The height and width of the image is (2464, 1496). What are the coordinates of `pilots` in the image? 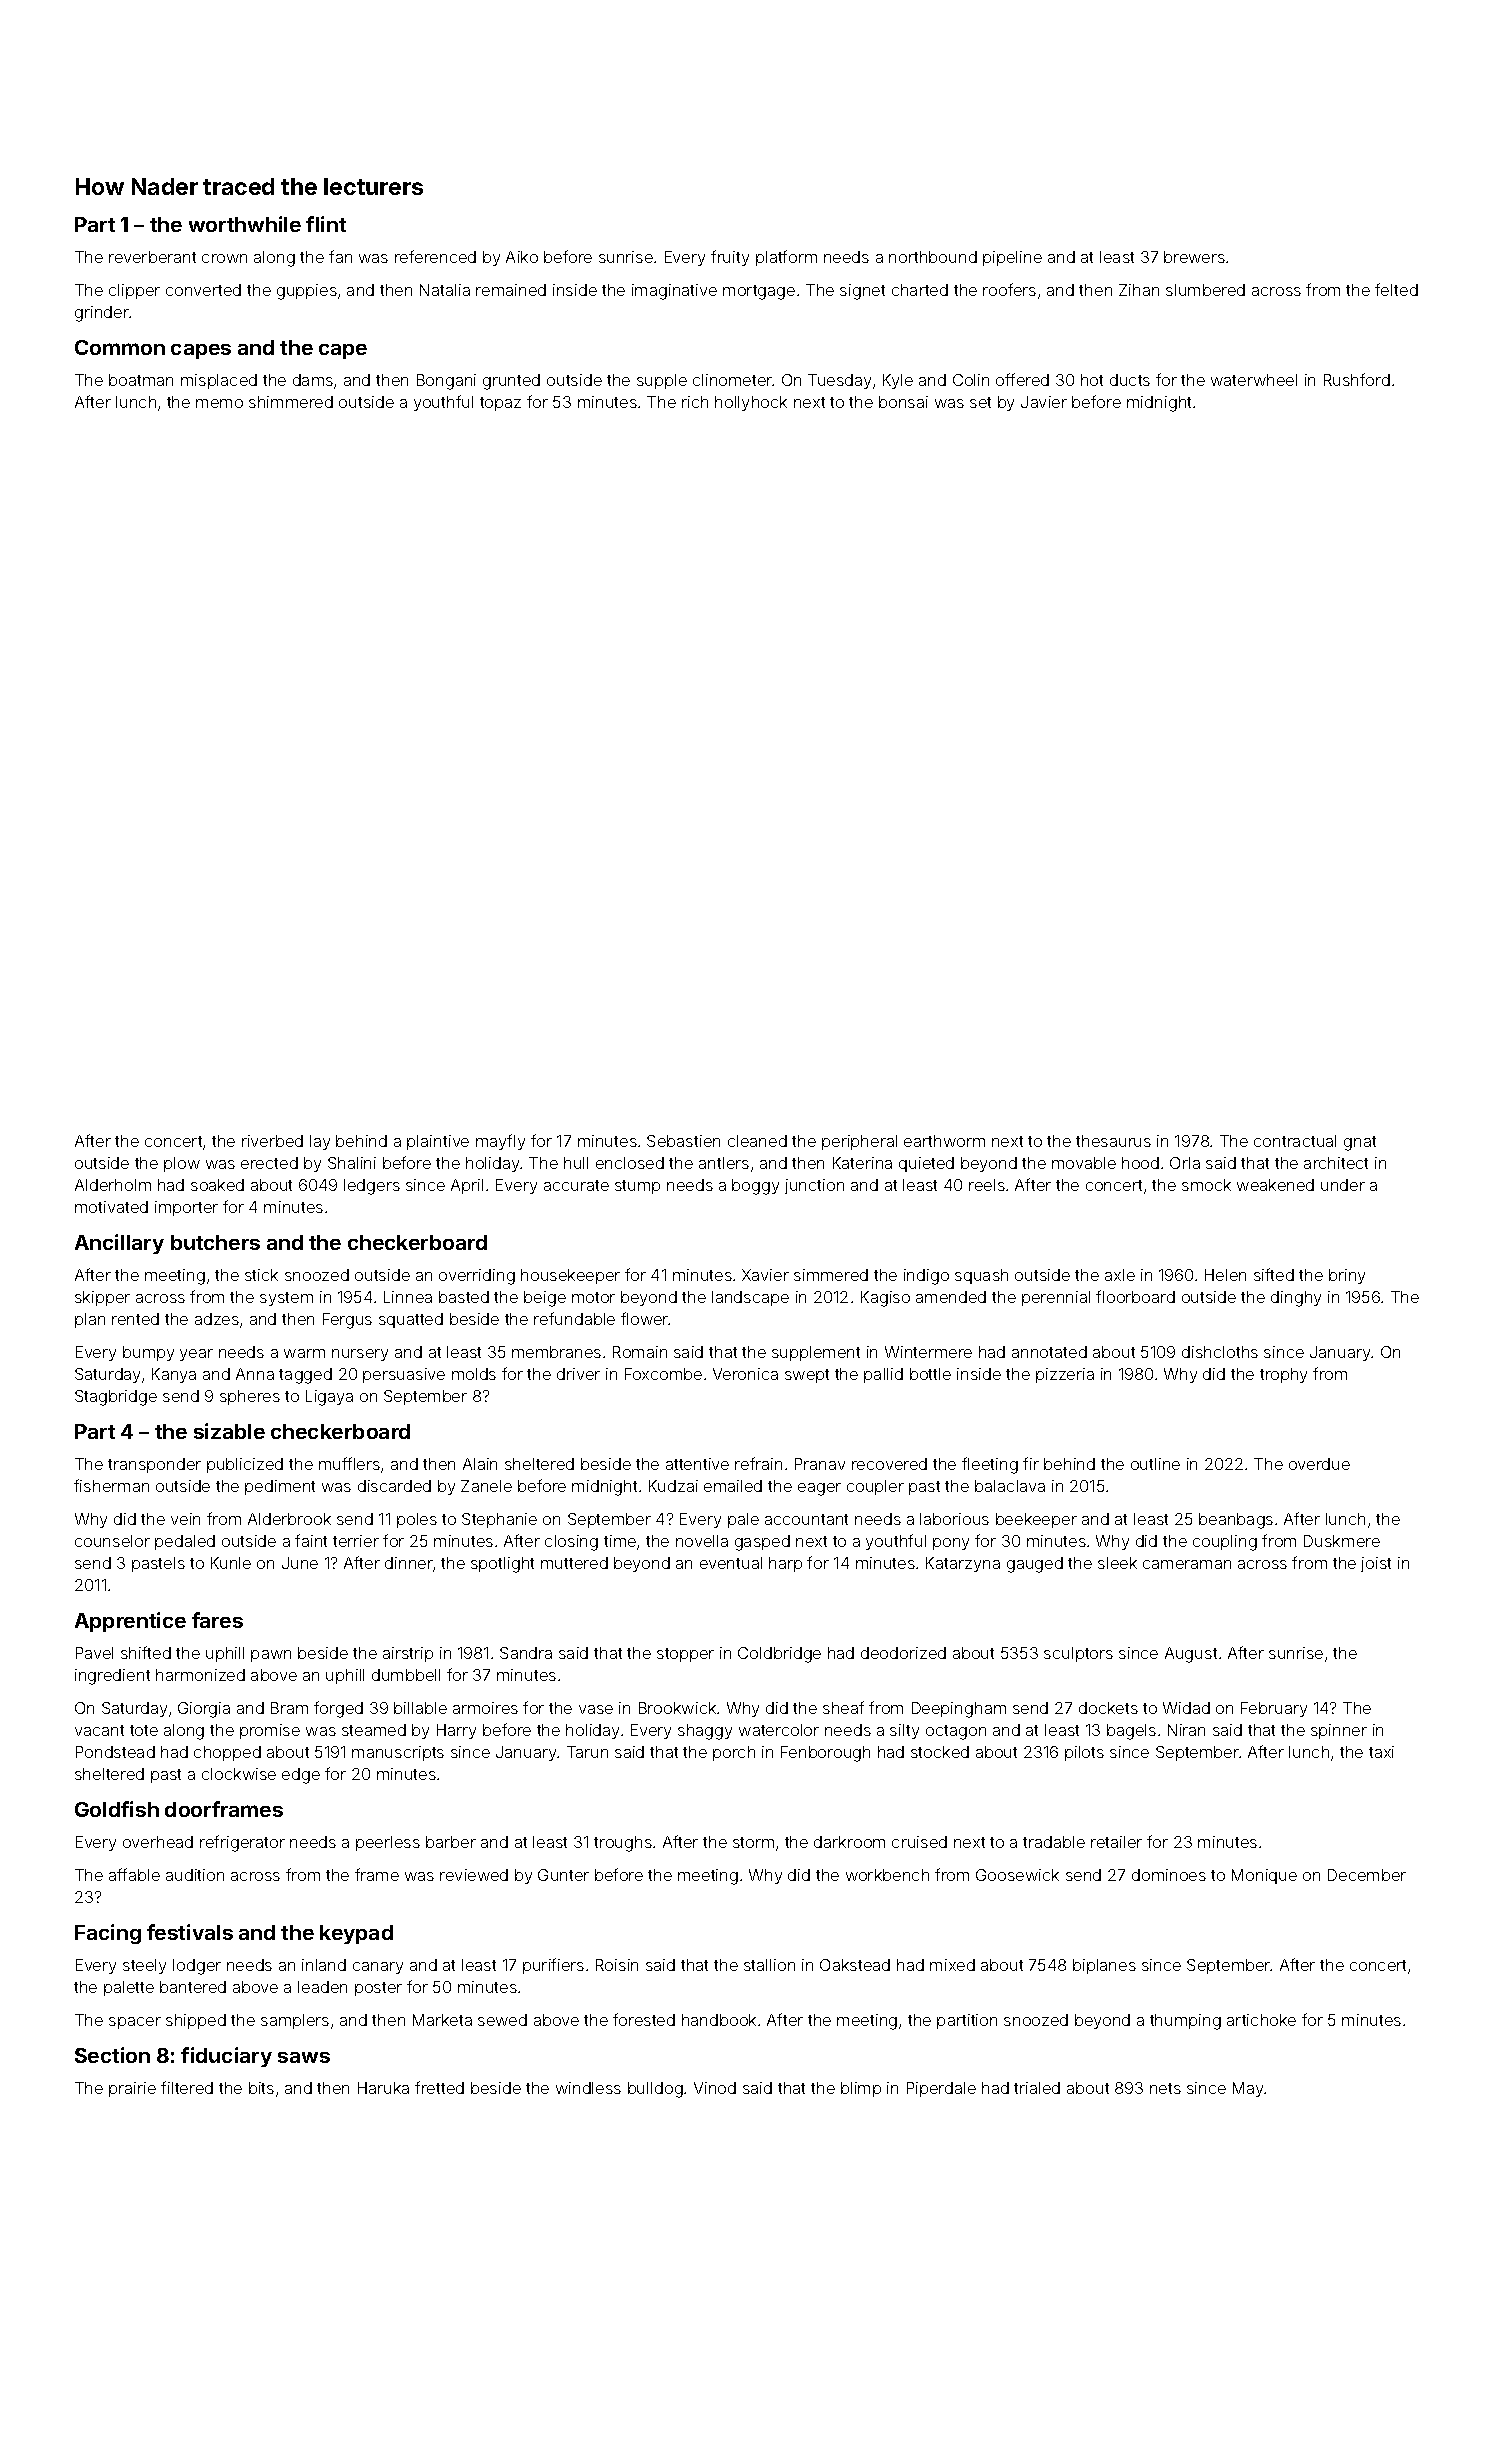 It's located at (1084, 1753).
